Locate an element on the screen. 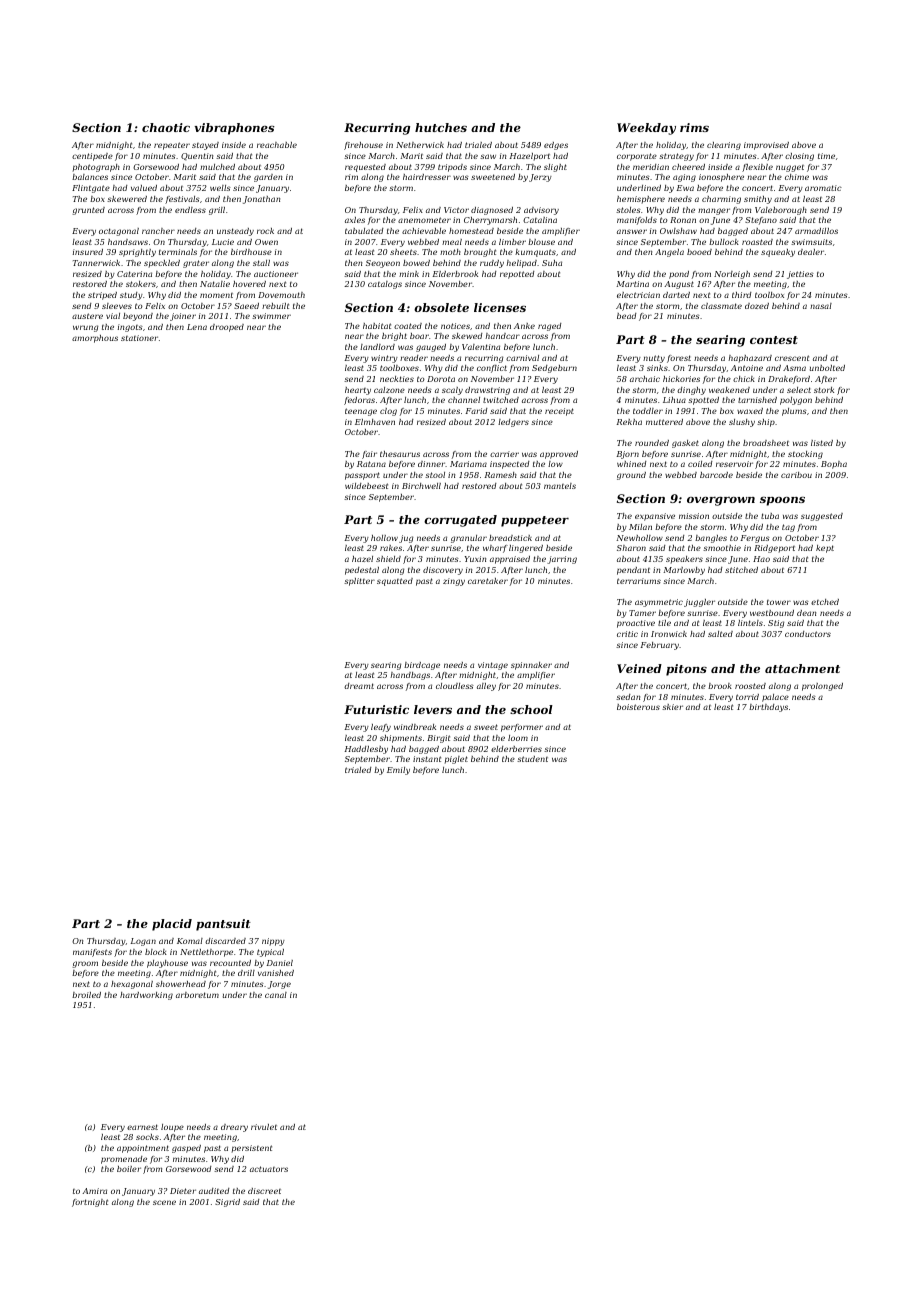 This screenshot has height=1308, width=924. whined is located at coordinates (632, 464).
